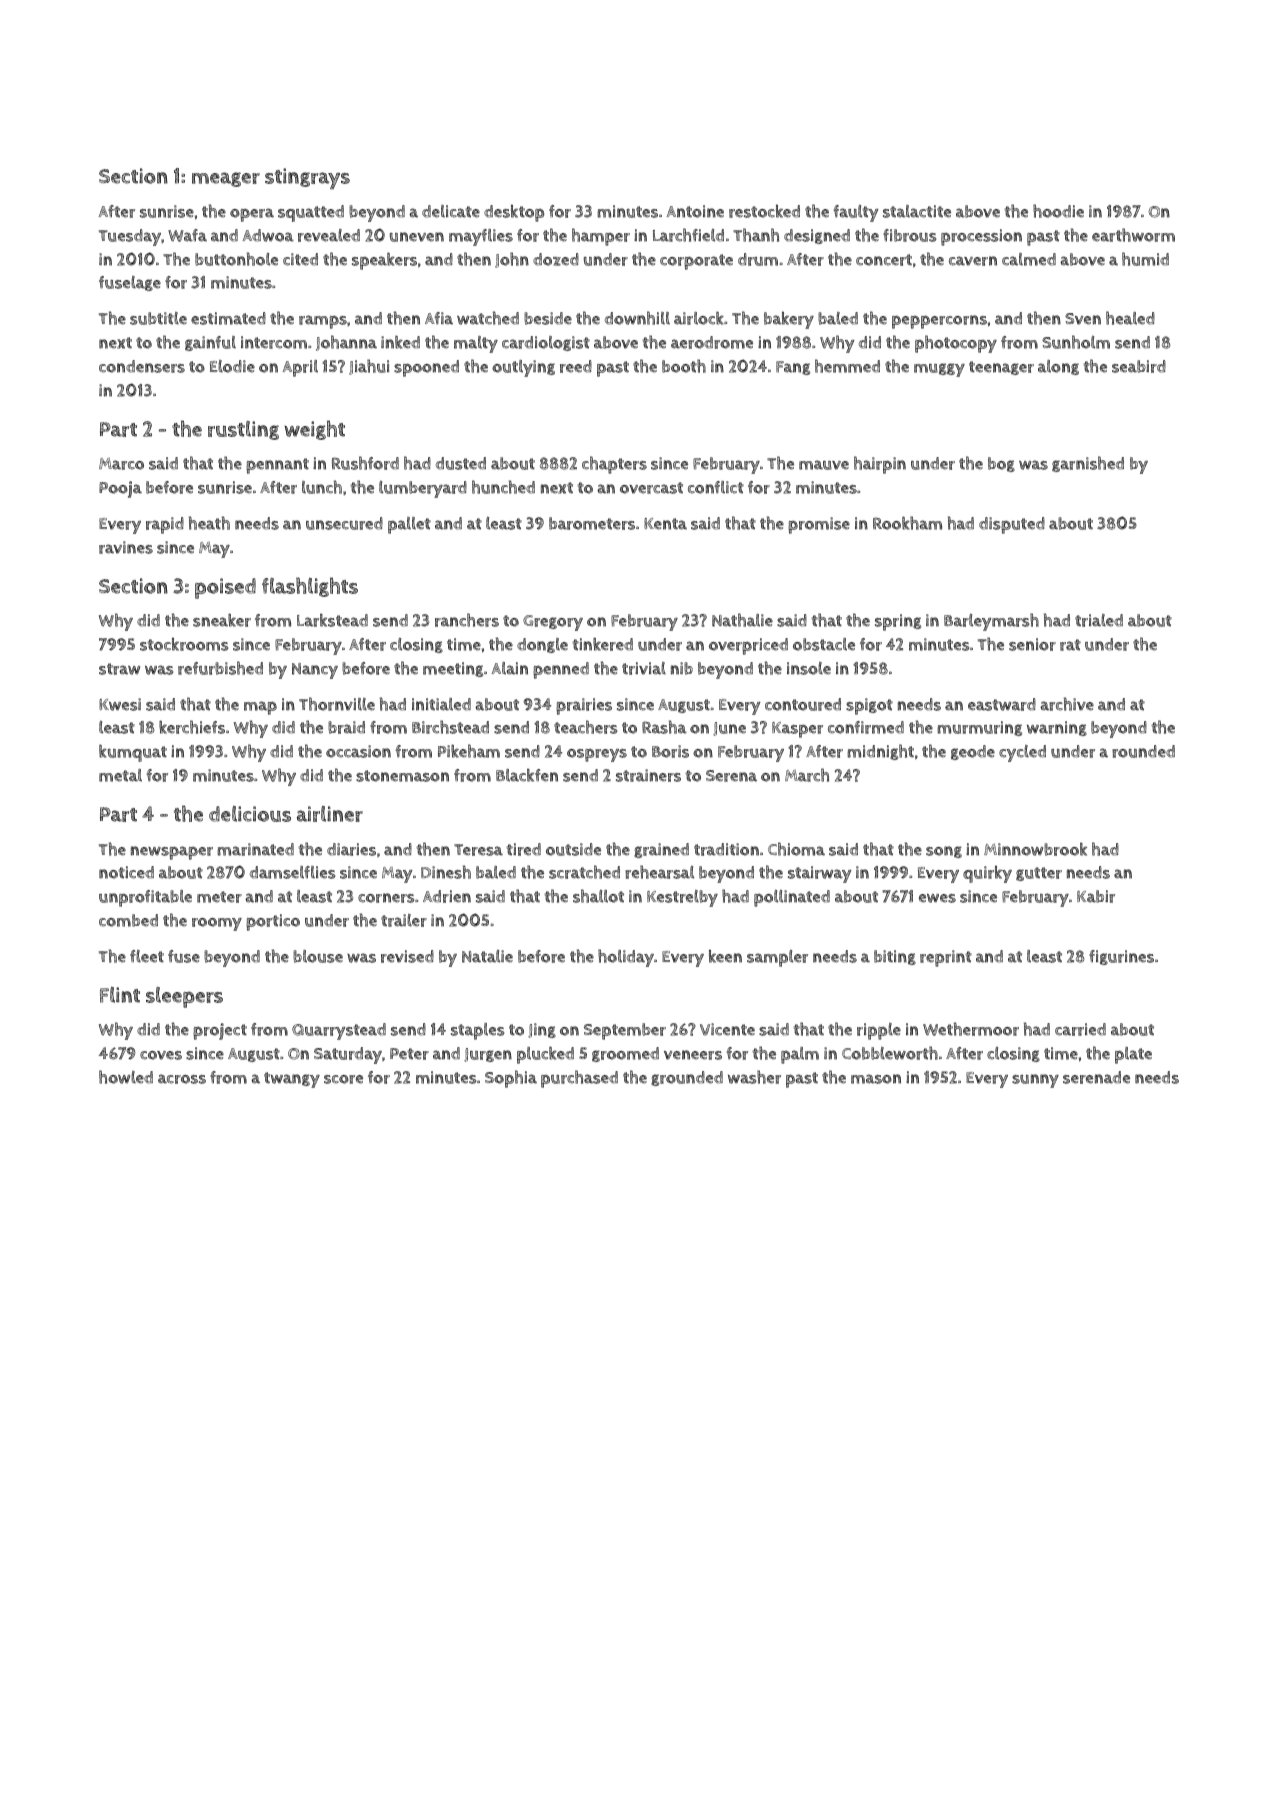 The height and width of the screenshot is (1807, 1278). What do you see at coordinates (158, 318) in the screenshot?
I see `subtitle` at bounding box center [158, 318].
